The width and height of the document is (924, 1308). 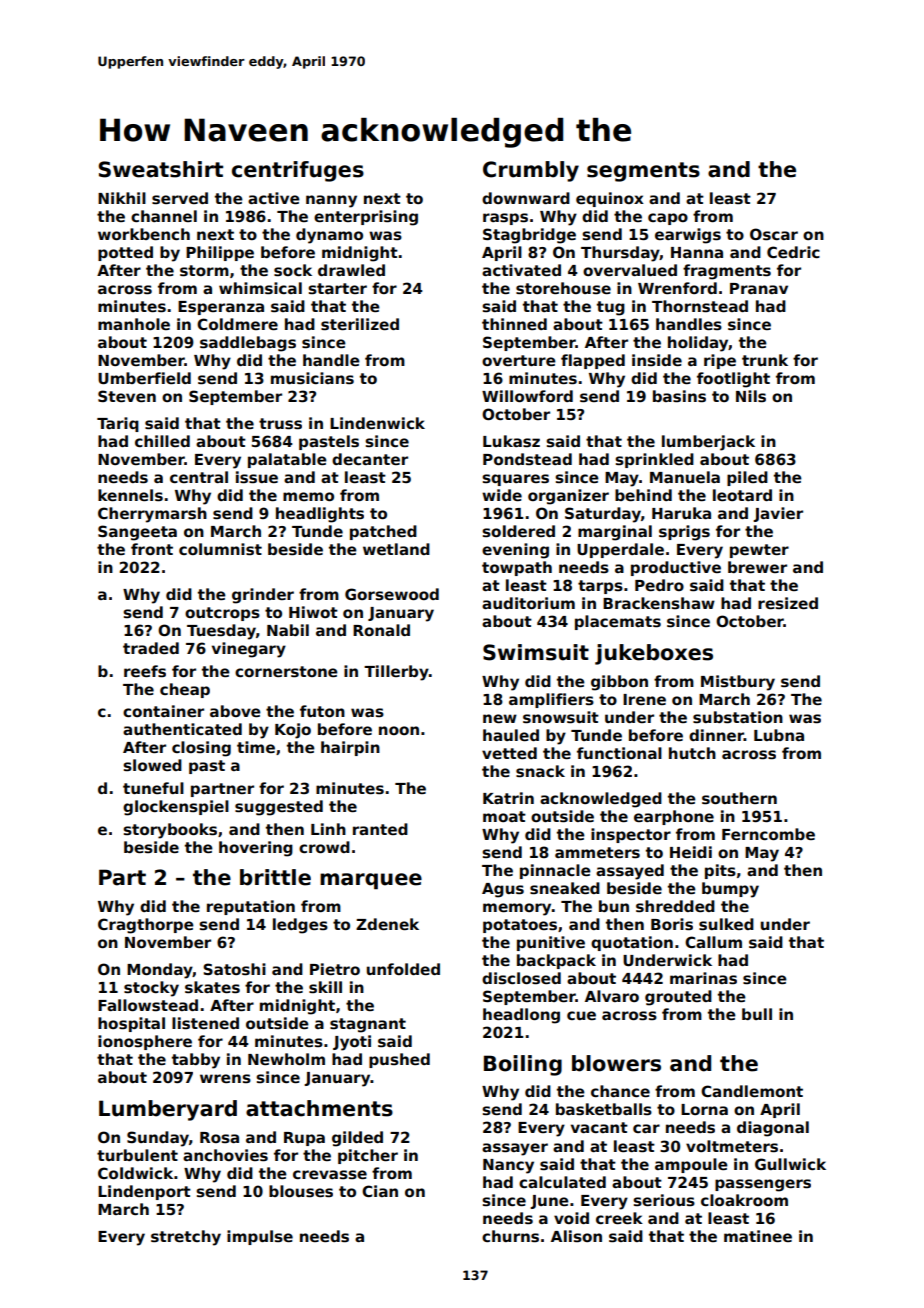 I want to click on piled, so click(x=747, y=478).
